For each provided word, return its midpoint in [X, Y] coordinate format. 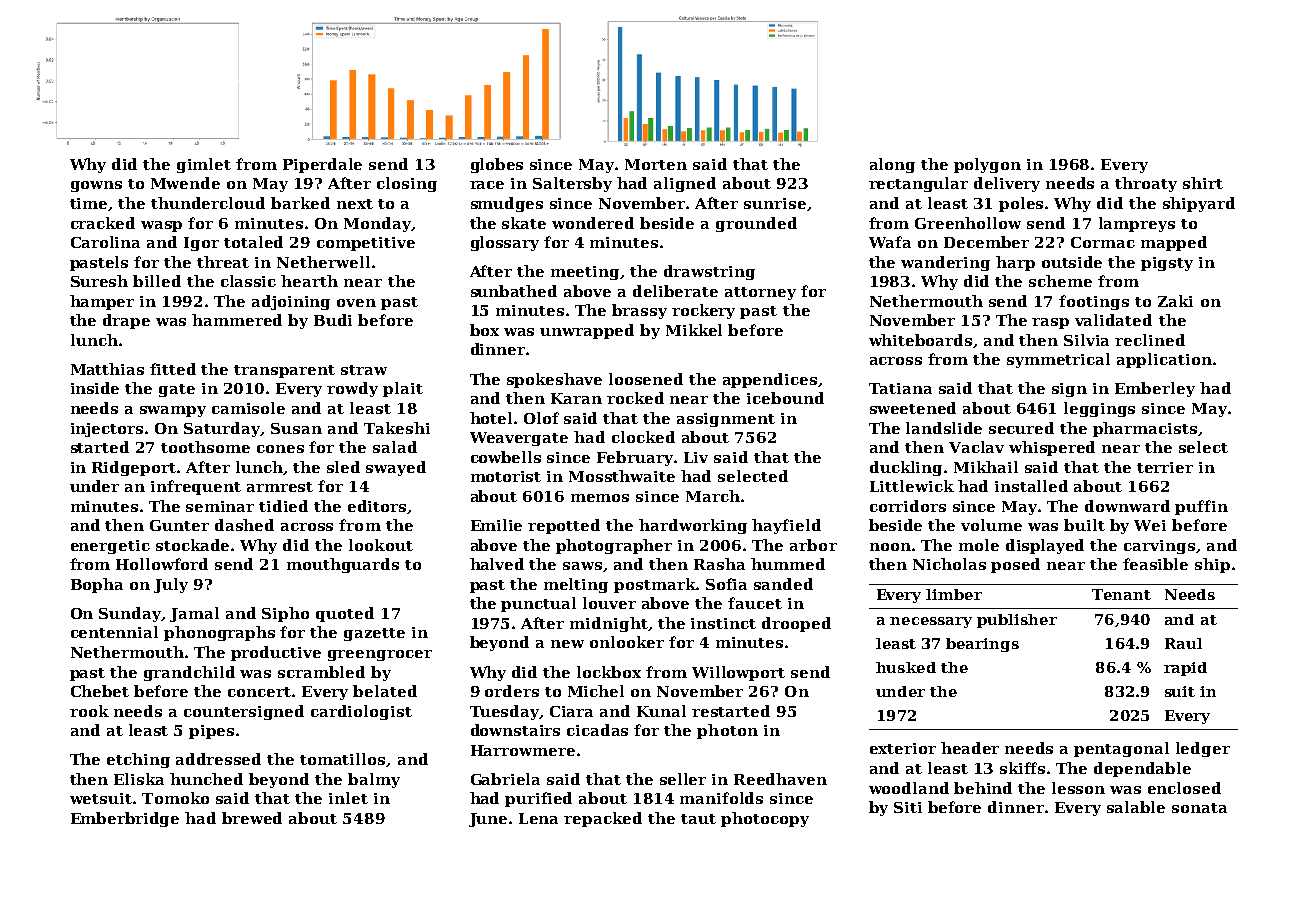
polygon [987, 165]
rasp [1050, 323]
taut [698, 819]
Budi [333, 320]
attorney [760, 293]
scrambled [321, 672]
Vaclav [976, 447]
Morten [656, 164]
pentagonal [1121, 749]
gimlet [204, 165]
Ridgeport [134, 468]
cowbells [506, 457]
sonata [1199, 808]
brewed [252, 818]
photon [727, 731]
